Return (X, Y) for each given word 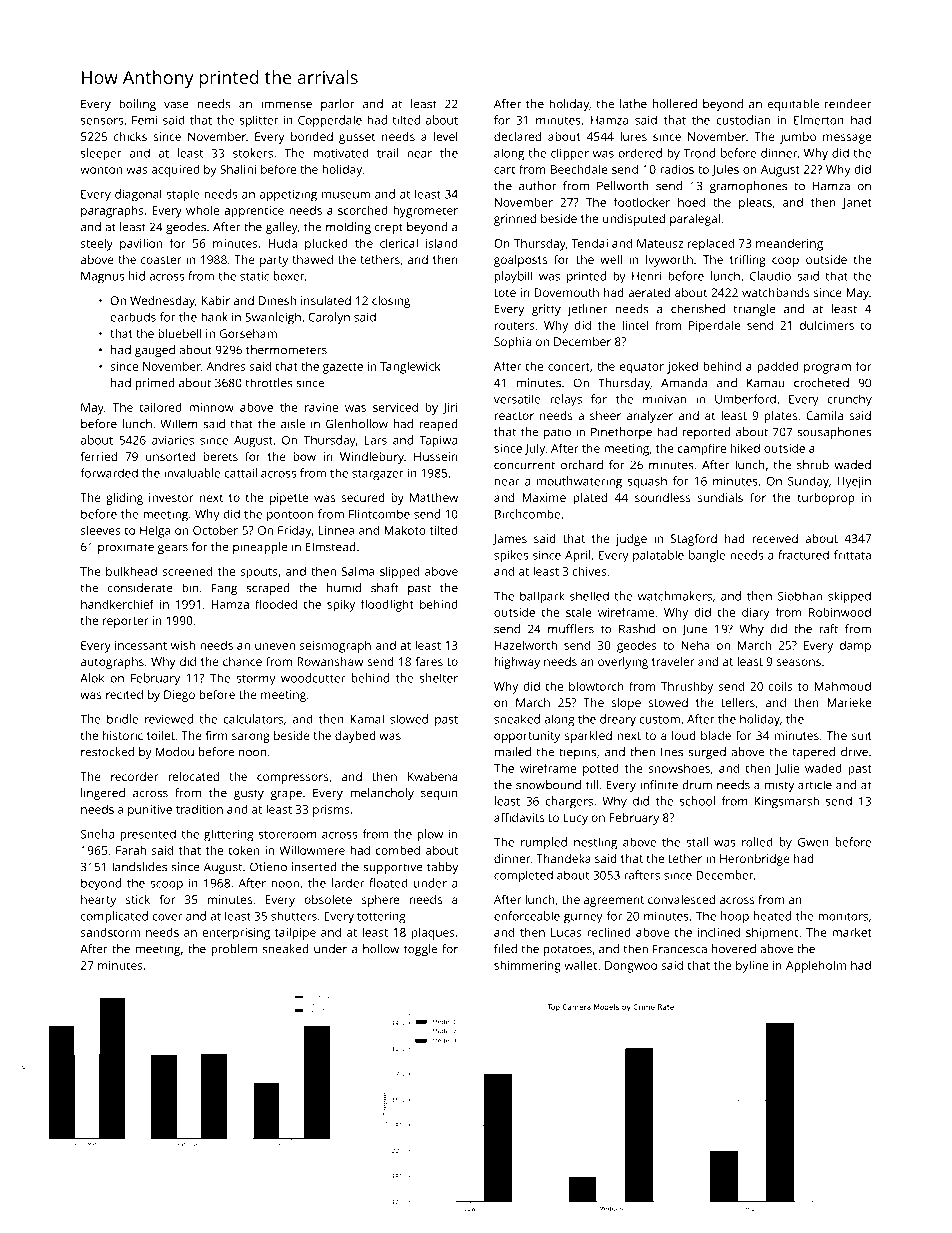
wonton (101, 170)
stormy (256, 679)
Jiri (450, 408)
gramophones (748, 187)
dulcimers (827, 325)
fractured (803, 555)
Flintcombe (379, 514)
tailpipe (295, 934)
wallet (580, 965)
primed (155, 384)
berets (220, 456)
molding (348, 228)
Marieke (849, 702)
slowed (409, 719)
